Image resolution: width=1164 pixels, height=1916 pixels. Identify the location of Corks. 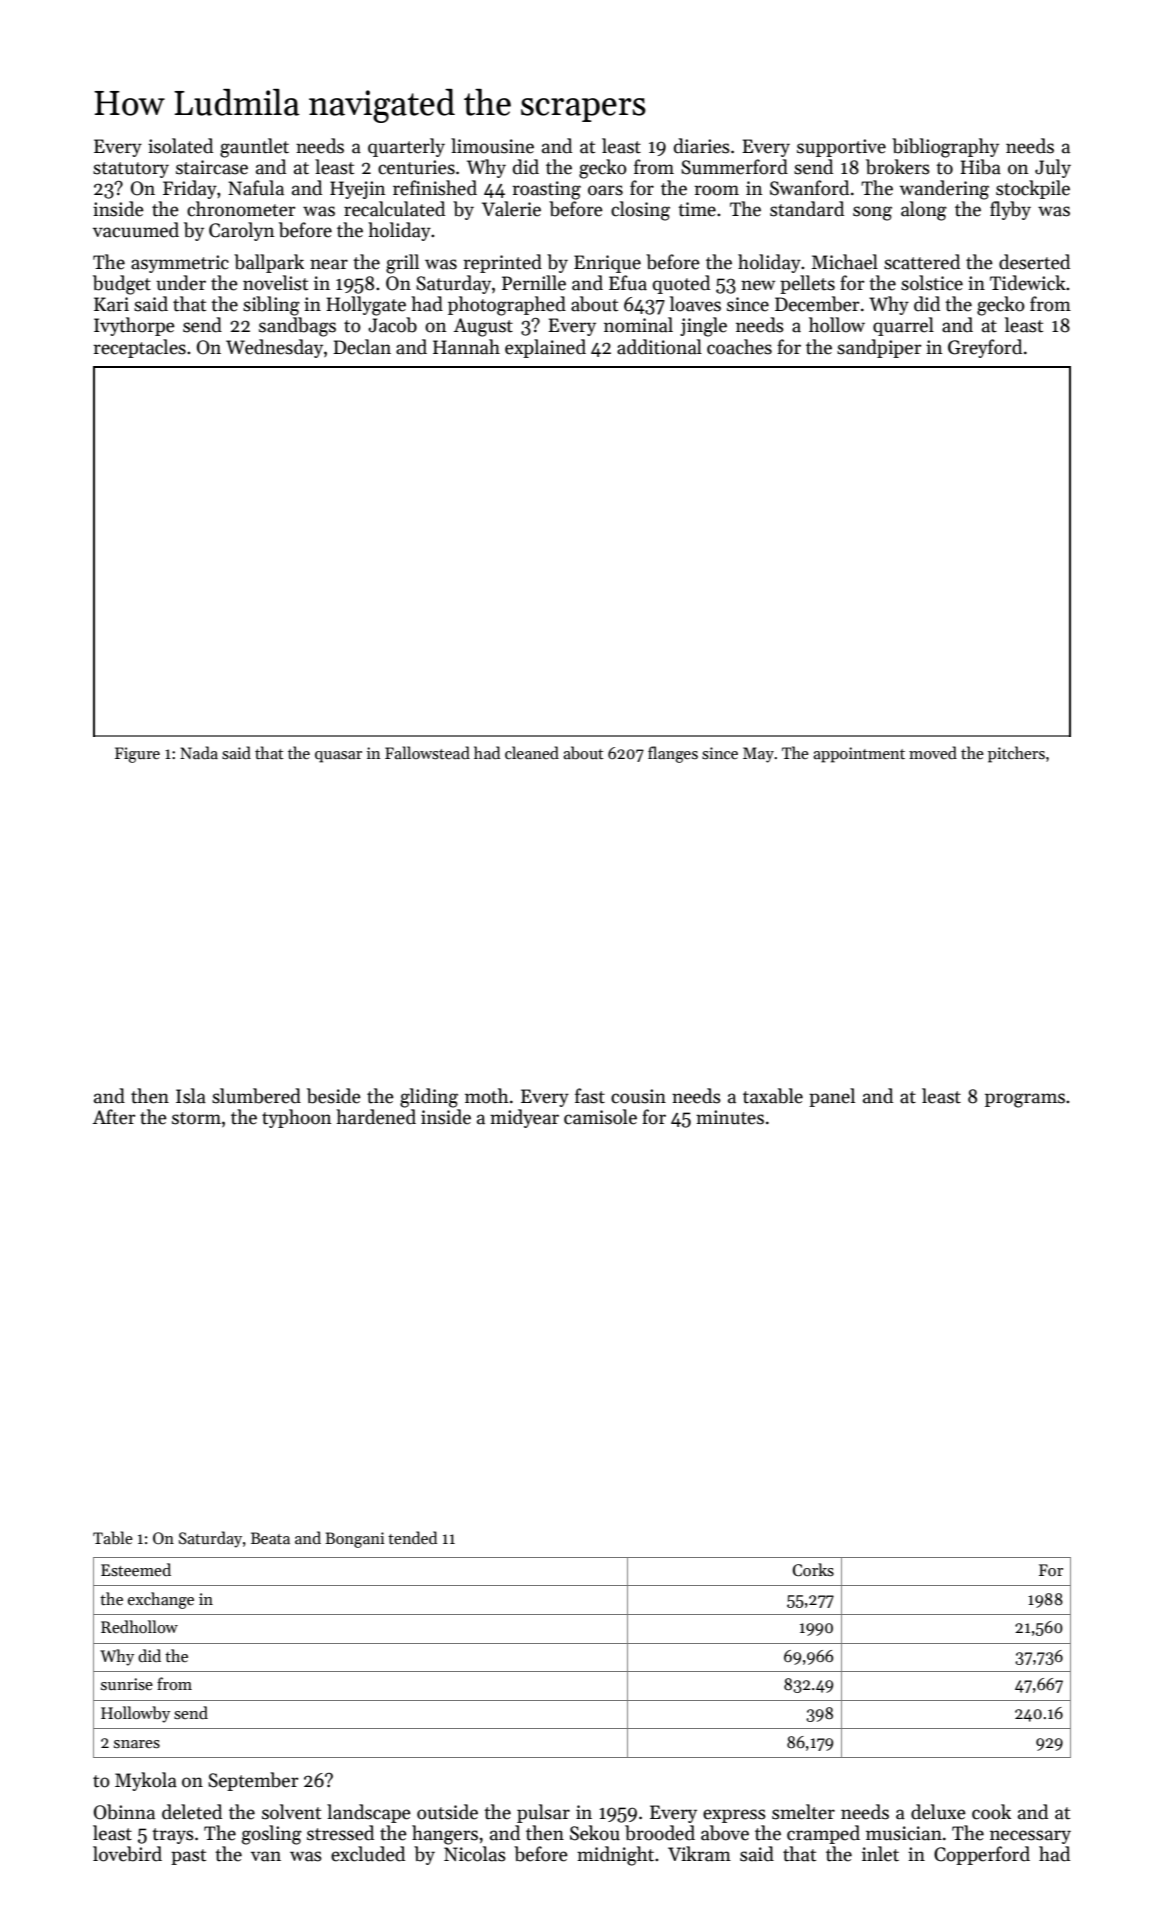
(813, 1570).
